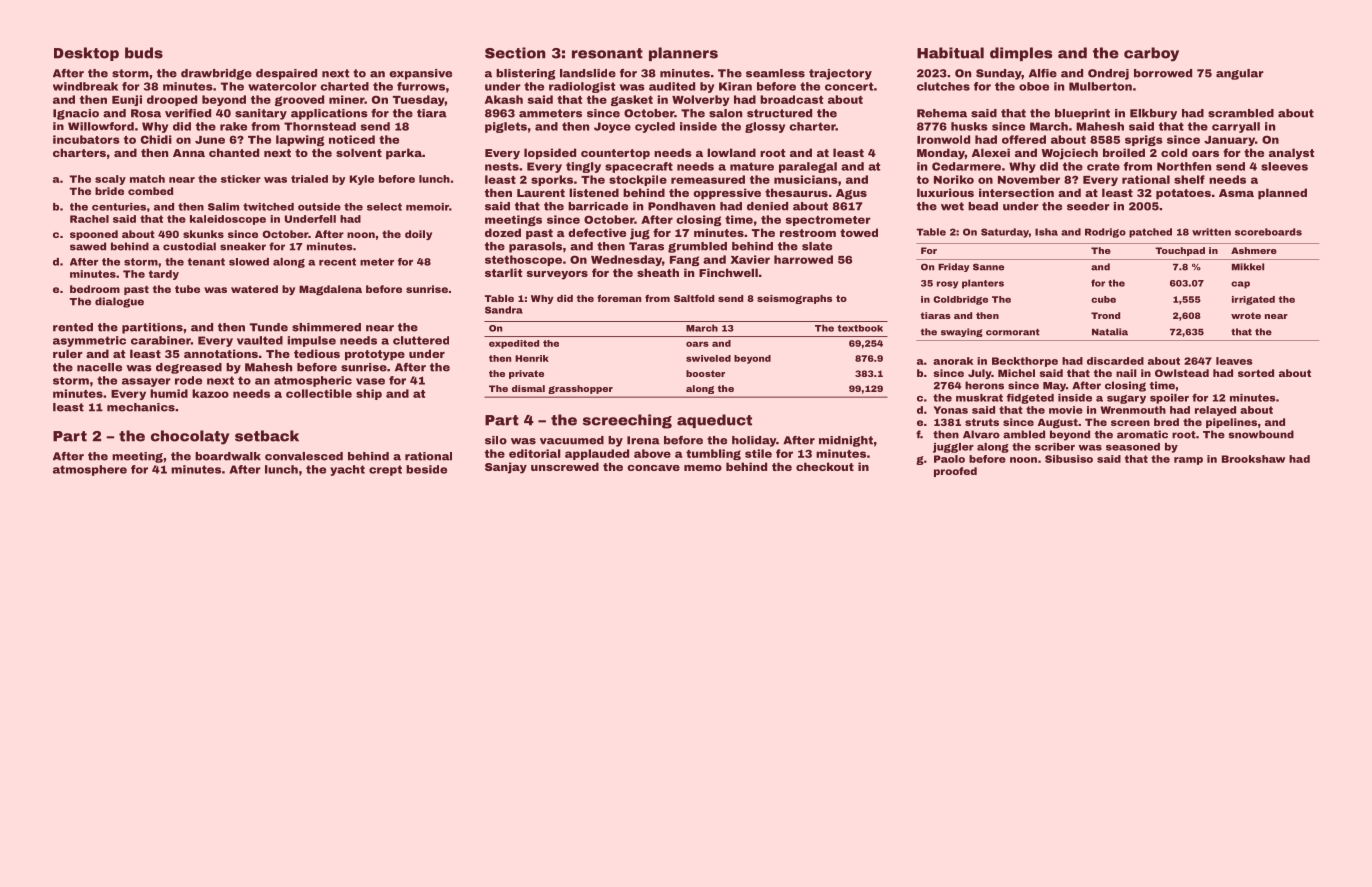 The width and height of the screenshot is (1372, 887). What do you see at coordinates (352, 139) in the screenshot?
I see `noticed` at bounding box center [352, 139].
